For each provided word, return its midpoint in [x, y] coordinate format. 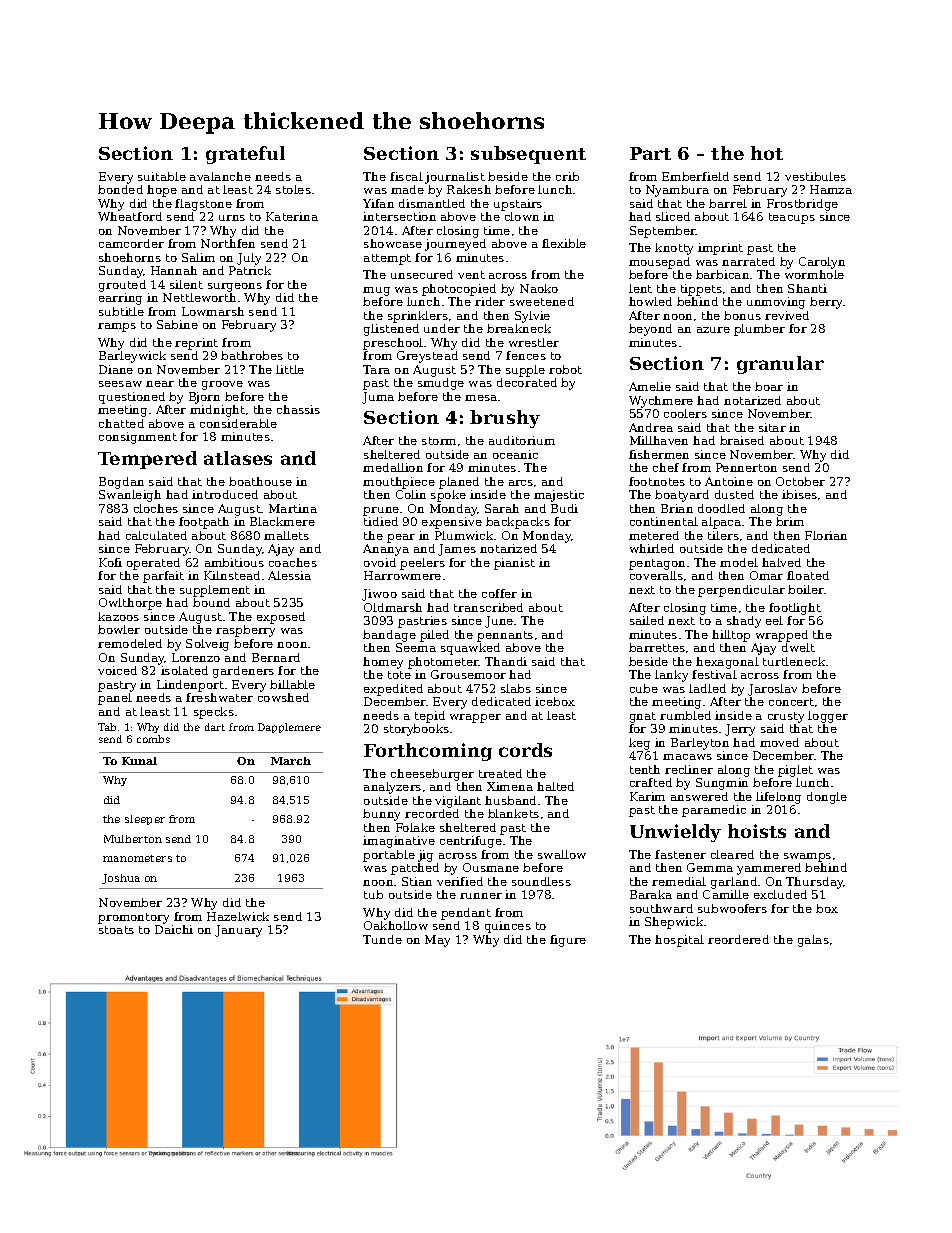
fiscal [406, 176]
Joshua [121, 879]
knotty [674, 249]
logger [828, 717]
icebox [555, 701]
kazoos [118, 616]
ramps [117, 327]
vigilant [458, 802]
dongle [827, 798]
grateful [245, 155]
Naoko [539, 288]
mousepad [659, 263]
